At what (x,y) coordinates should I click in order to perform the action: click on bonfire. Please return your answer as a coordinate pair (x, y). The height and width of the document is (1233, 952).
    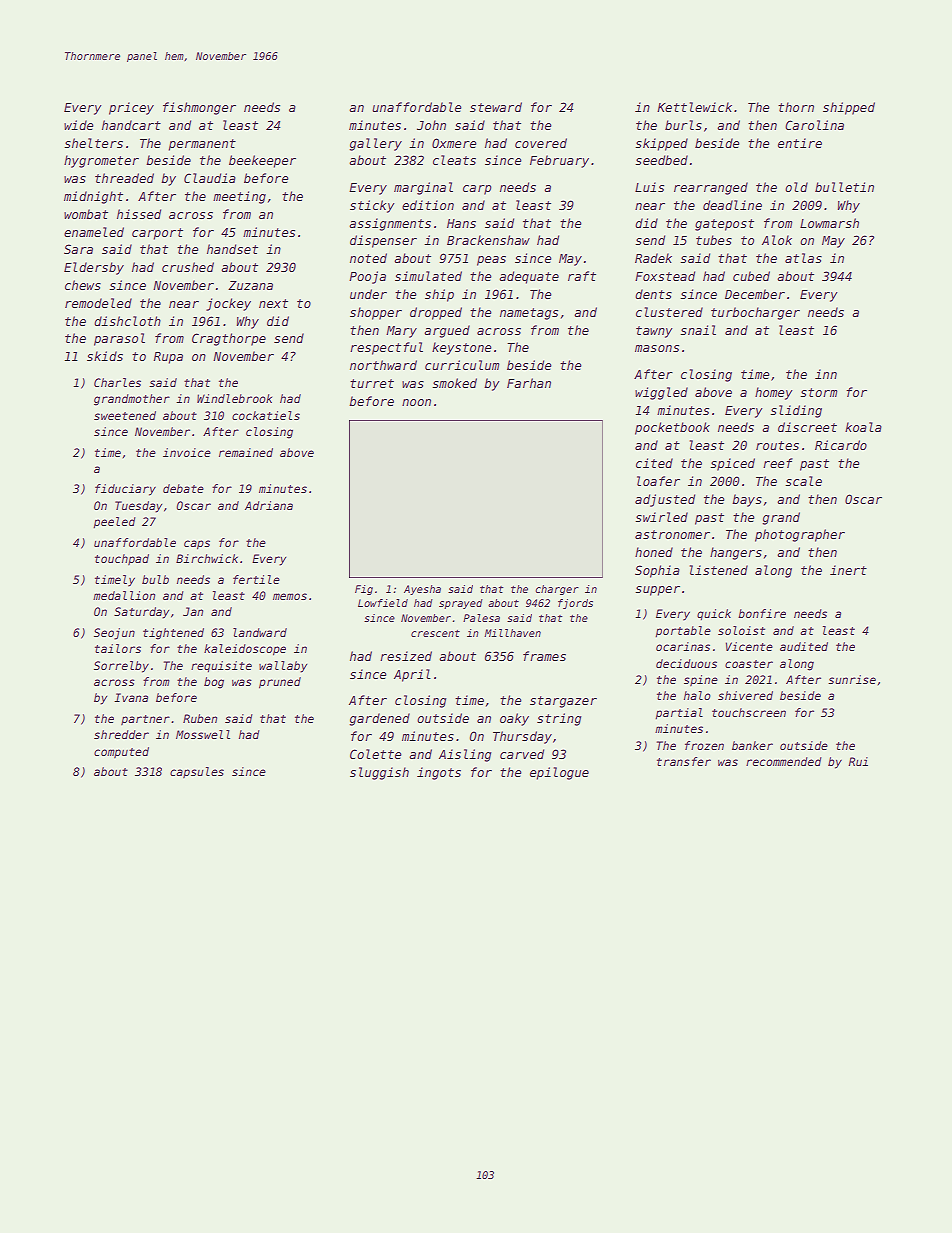
    Looking at the image, I should click on (762, 613).
